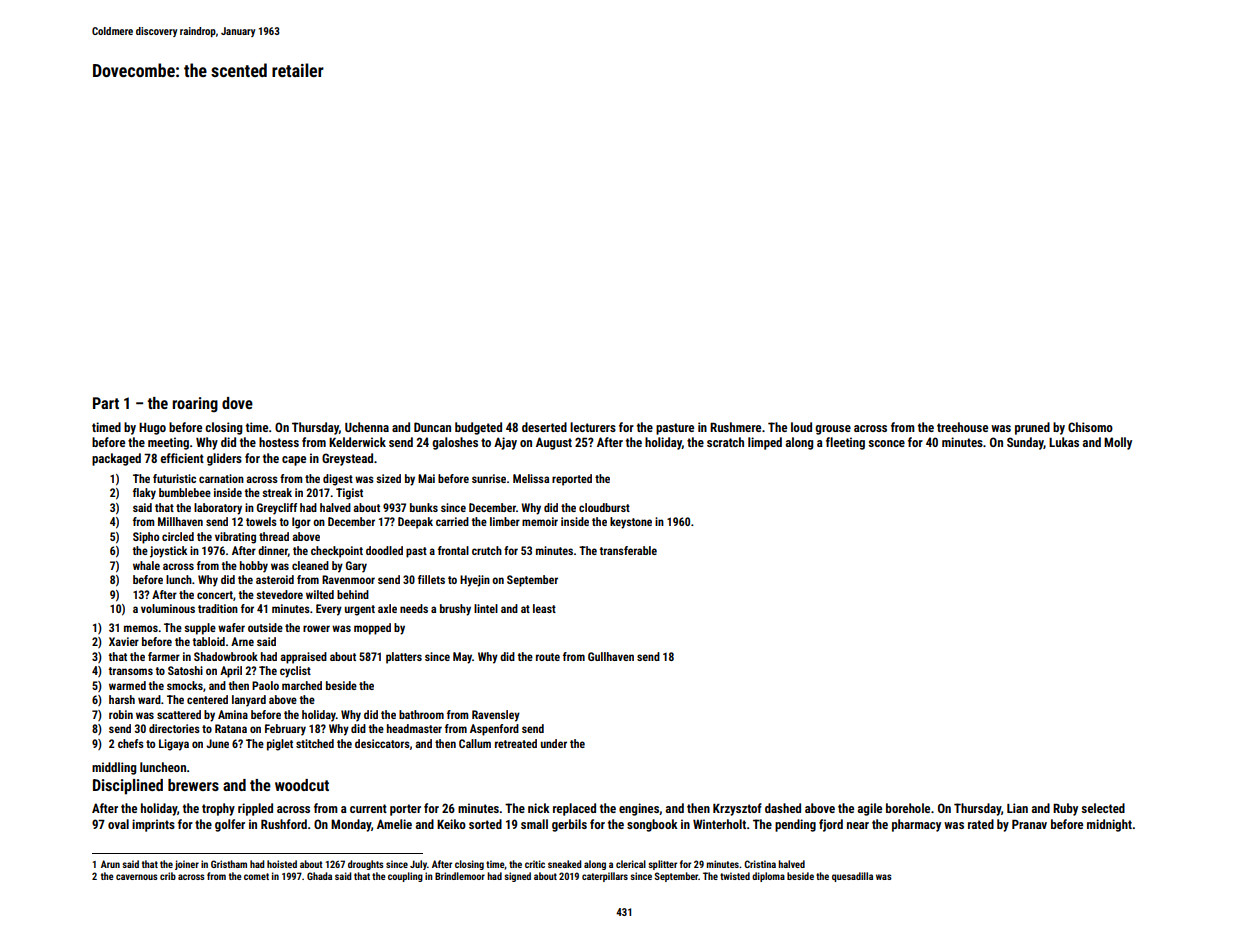  Describe the element at coordinates (554, 743) in the image. I see `under` at that location.
